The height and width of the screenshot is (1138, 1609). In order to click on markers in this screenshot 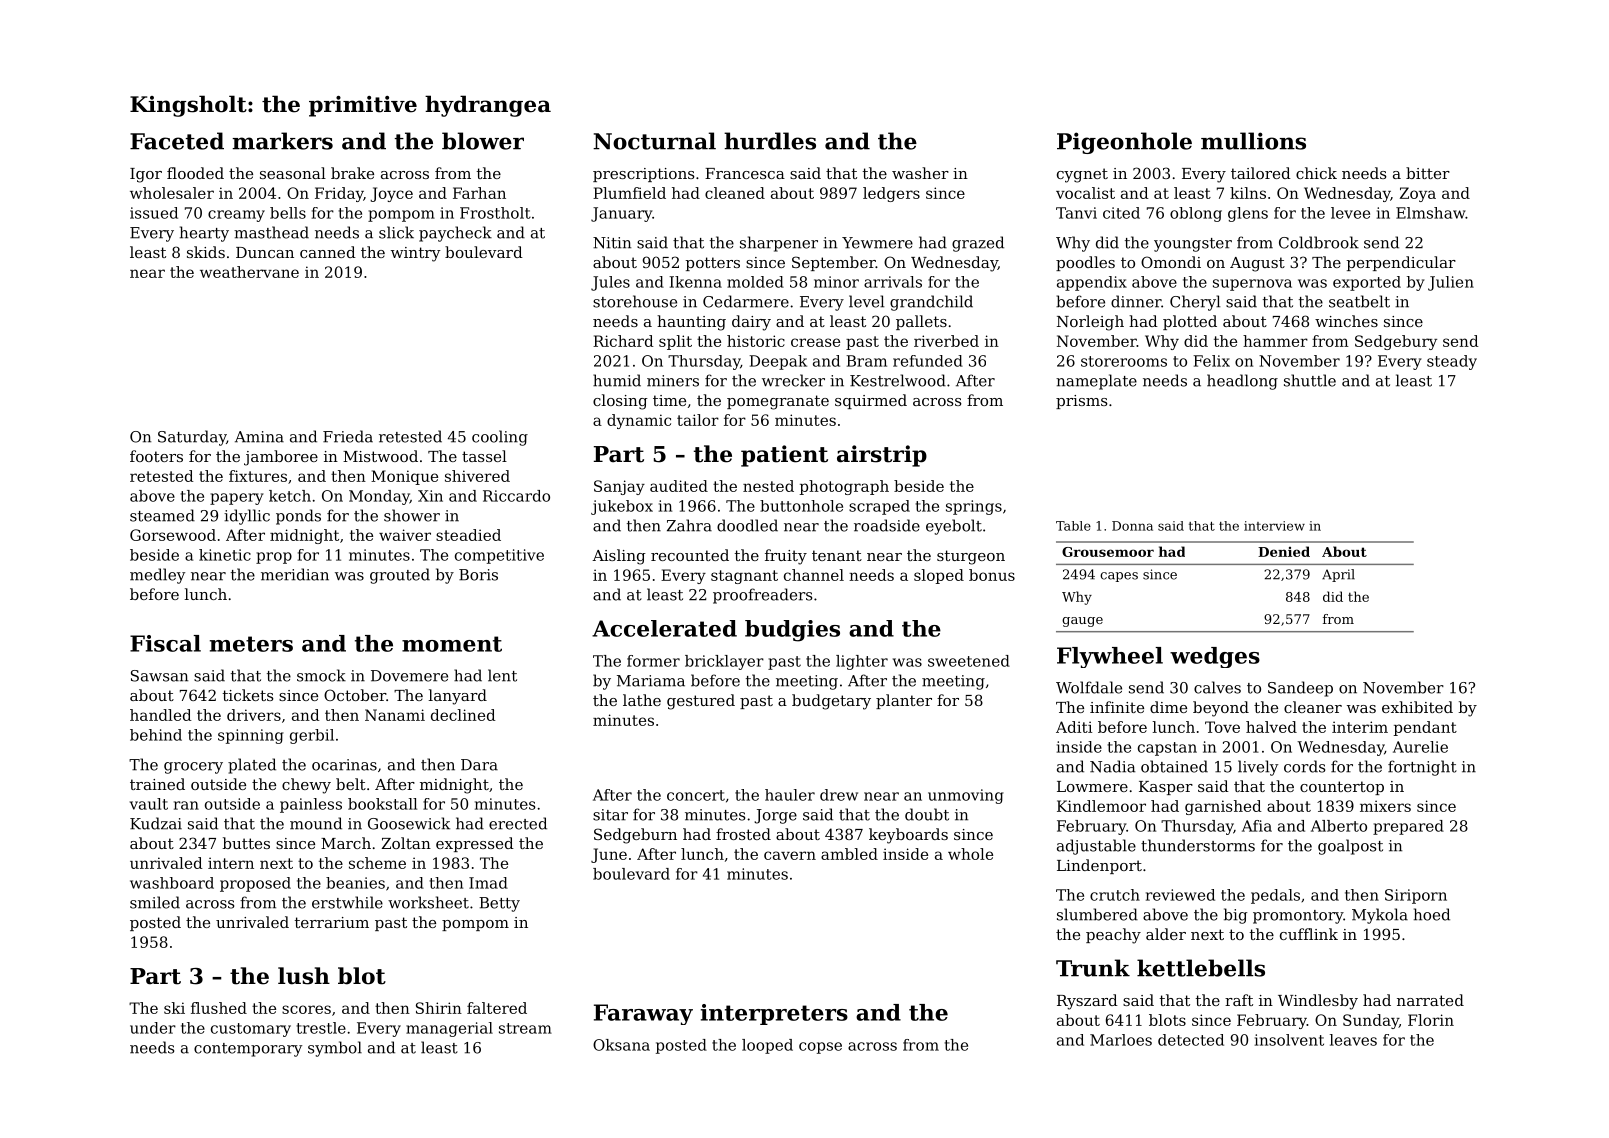, I will do `click(282, 141)`.
